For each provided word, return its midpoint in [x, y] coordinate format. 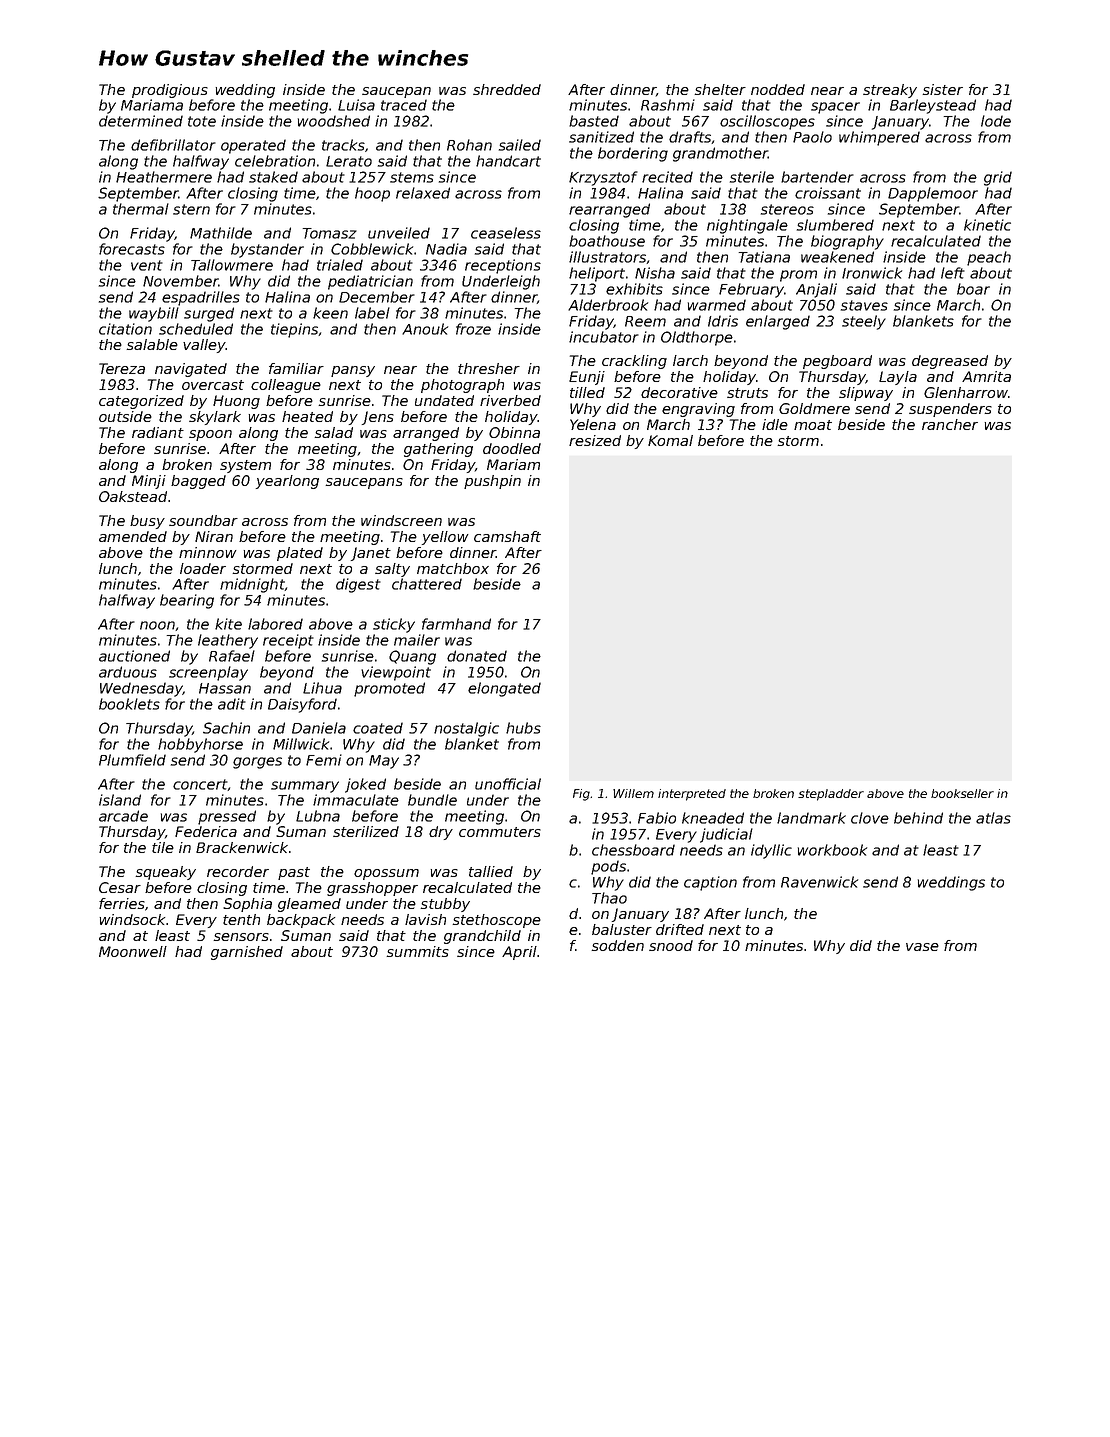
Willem [633, 793]
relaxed [423, 193]
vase [922, 947]
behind [918, 818]
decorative [679, 392]
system [245, 466]
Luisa [356, 105]
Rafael [232, 656]
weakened [837, 257]
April [519, 953]
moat [813, 425]
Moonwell [133, 951]
